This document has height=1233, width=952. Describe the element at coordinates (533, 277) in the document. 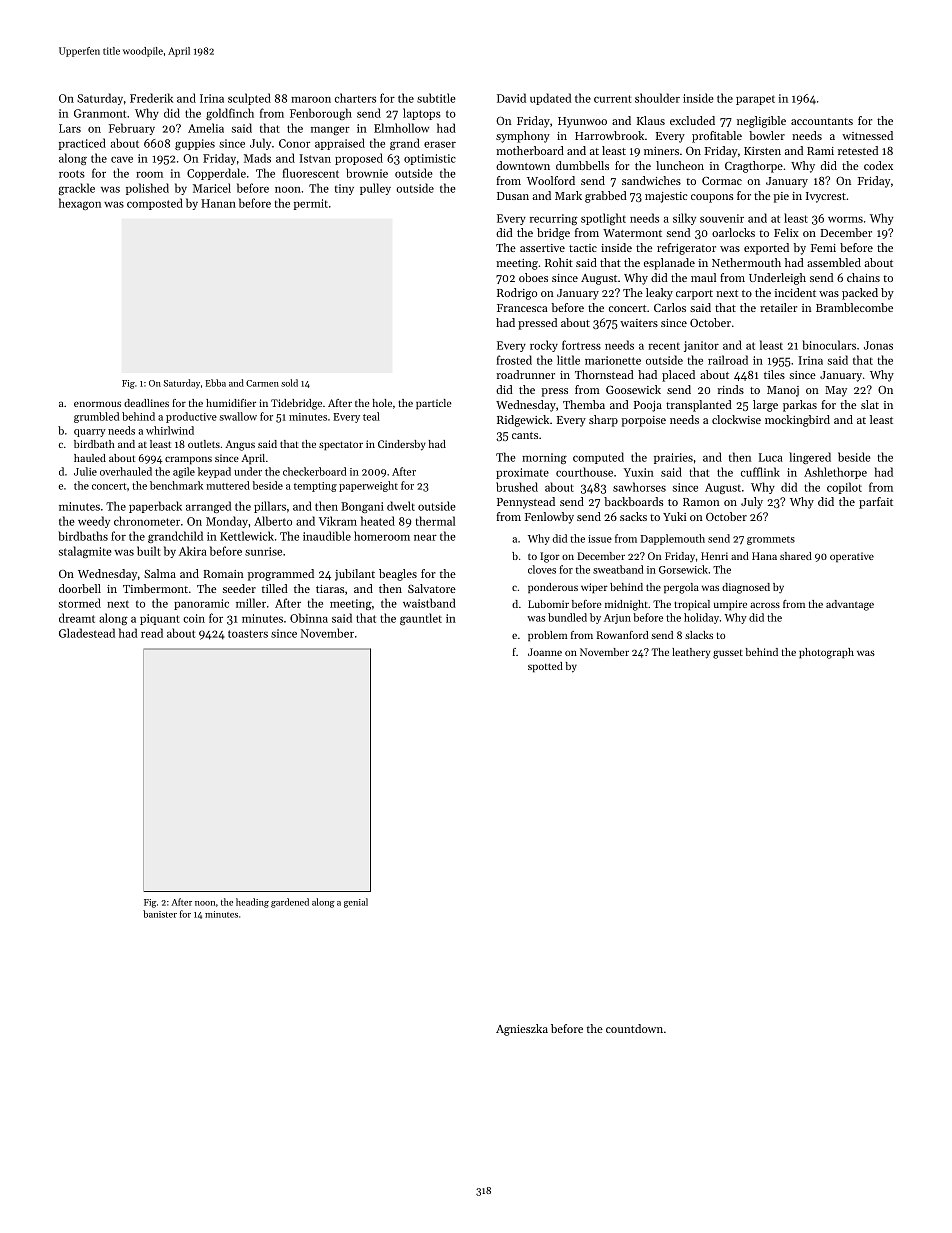

I see `oboes` at that location.
